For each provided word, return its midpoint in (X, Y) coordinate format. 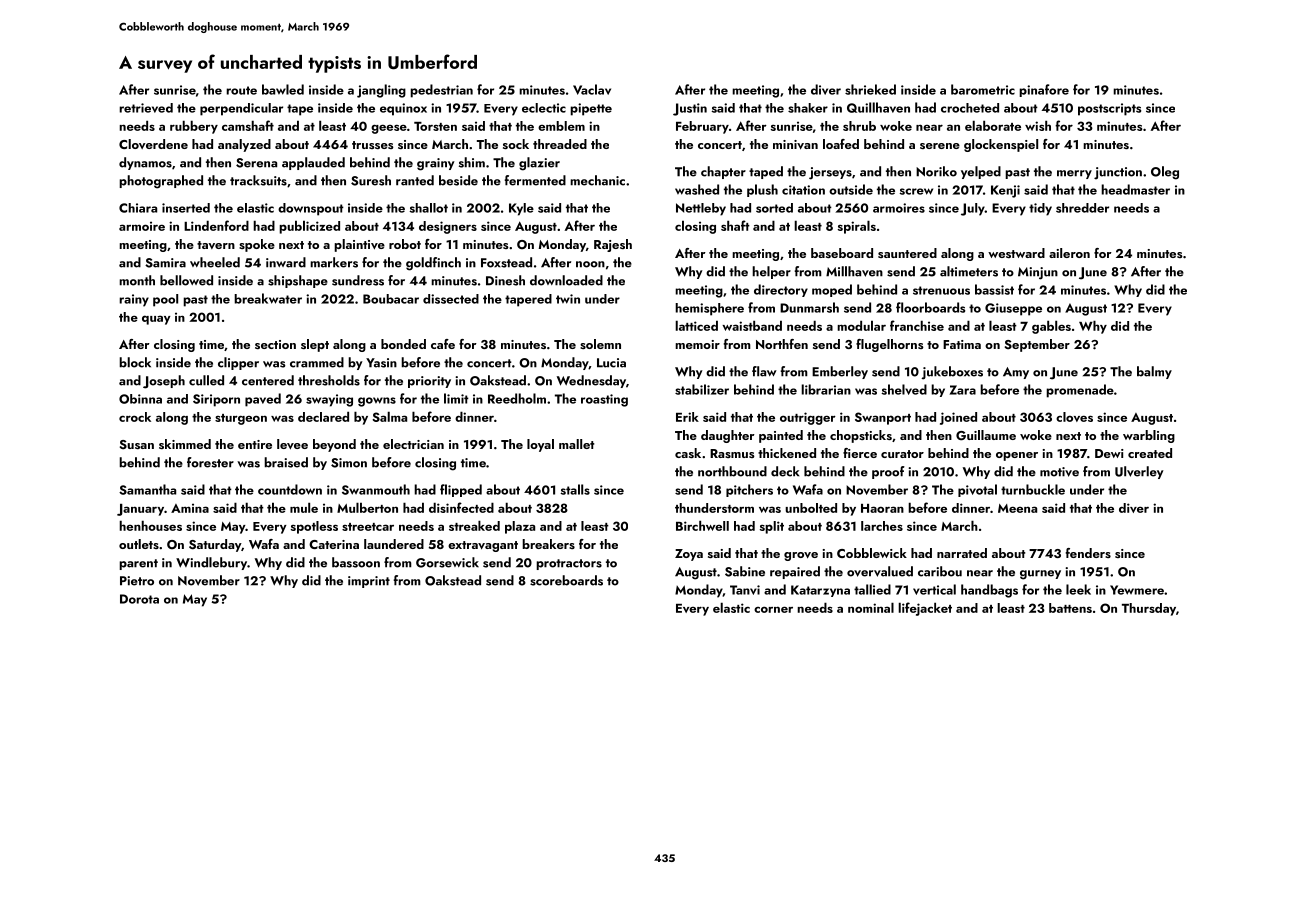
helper (771, 272)
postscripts (1109, 109)
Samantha (147, 489)
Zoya (689, 555)
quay (156, 320)
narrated (962, 553)
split (772, 527)
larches (882, 526)
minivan (795, 145)
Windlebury (211, 563)
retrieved (146, 108)
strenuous (941, 290)
